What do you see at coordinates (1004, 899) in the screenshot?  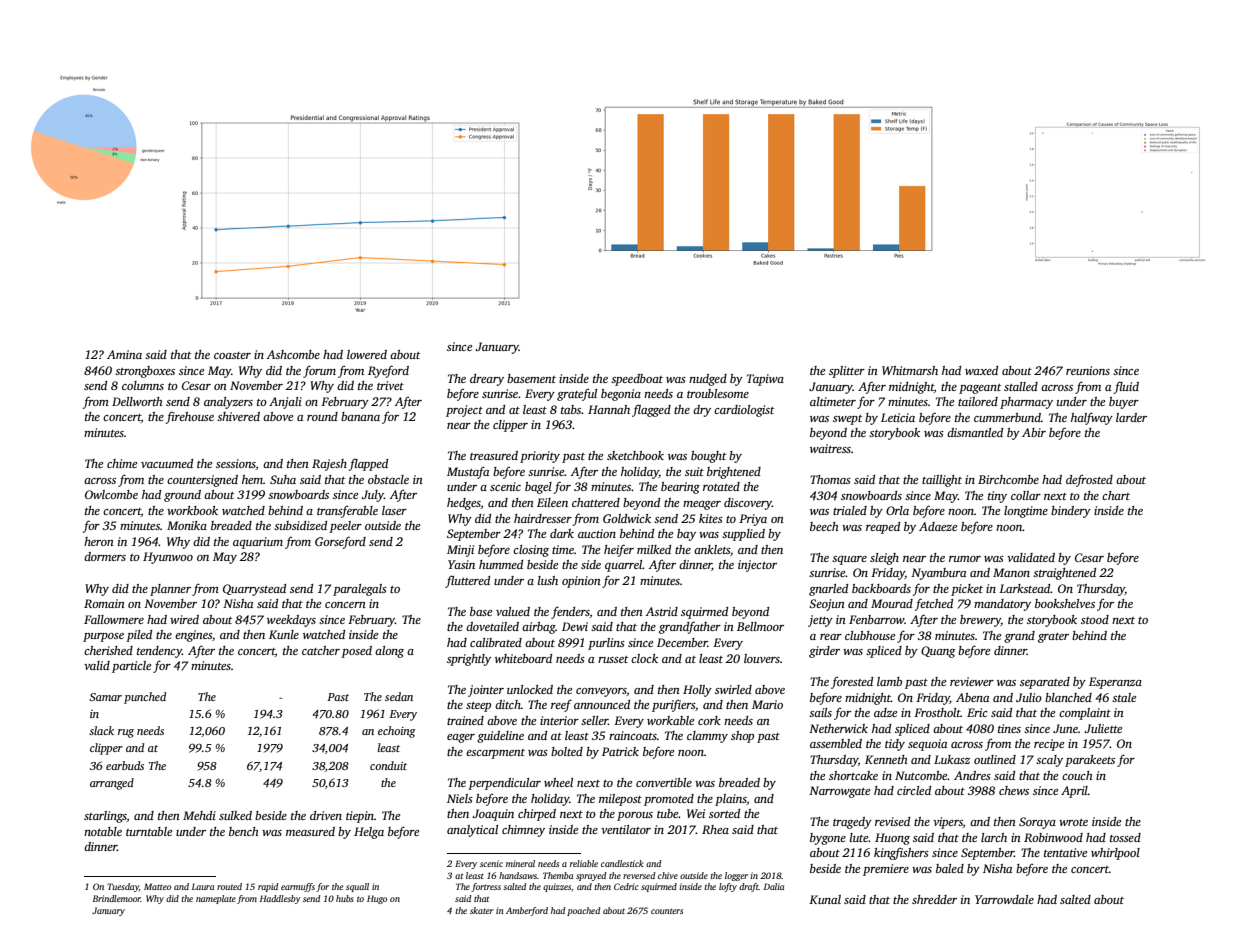 I see `Yarrowdale` at bounding box center [1004, 899].
